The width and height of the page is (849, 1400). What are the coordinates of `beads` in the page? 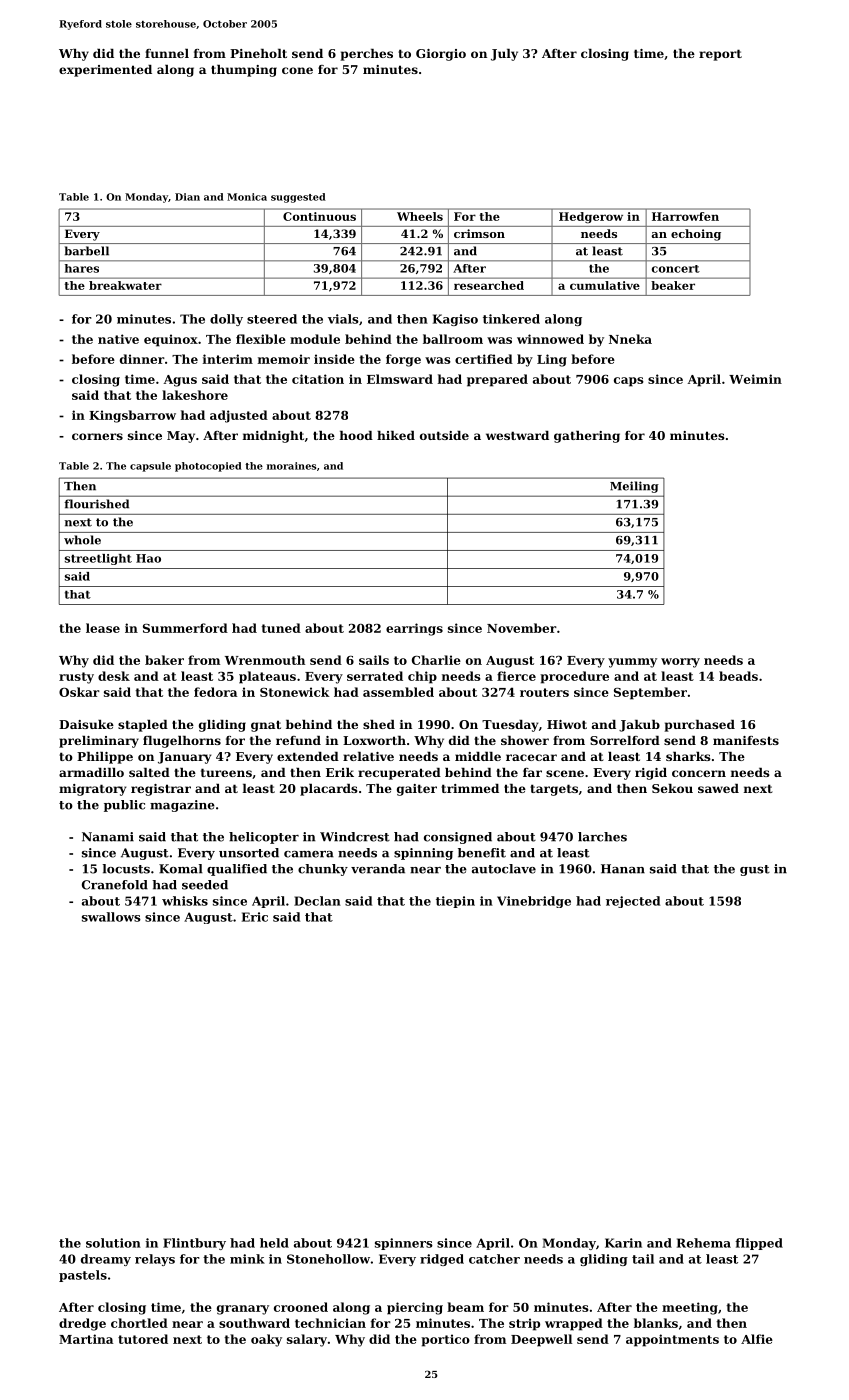 It's located at (738, 676).
